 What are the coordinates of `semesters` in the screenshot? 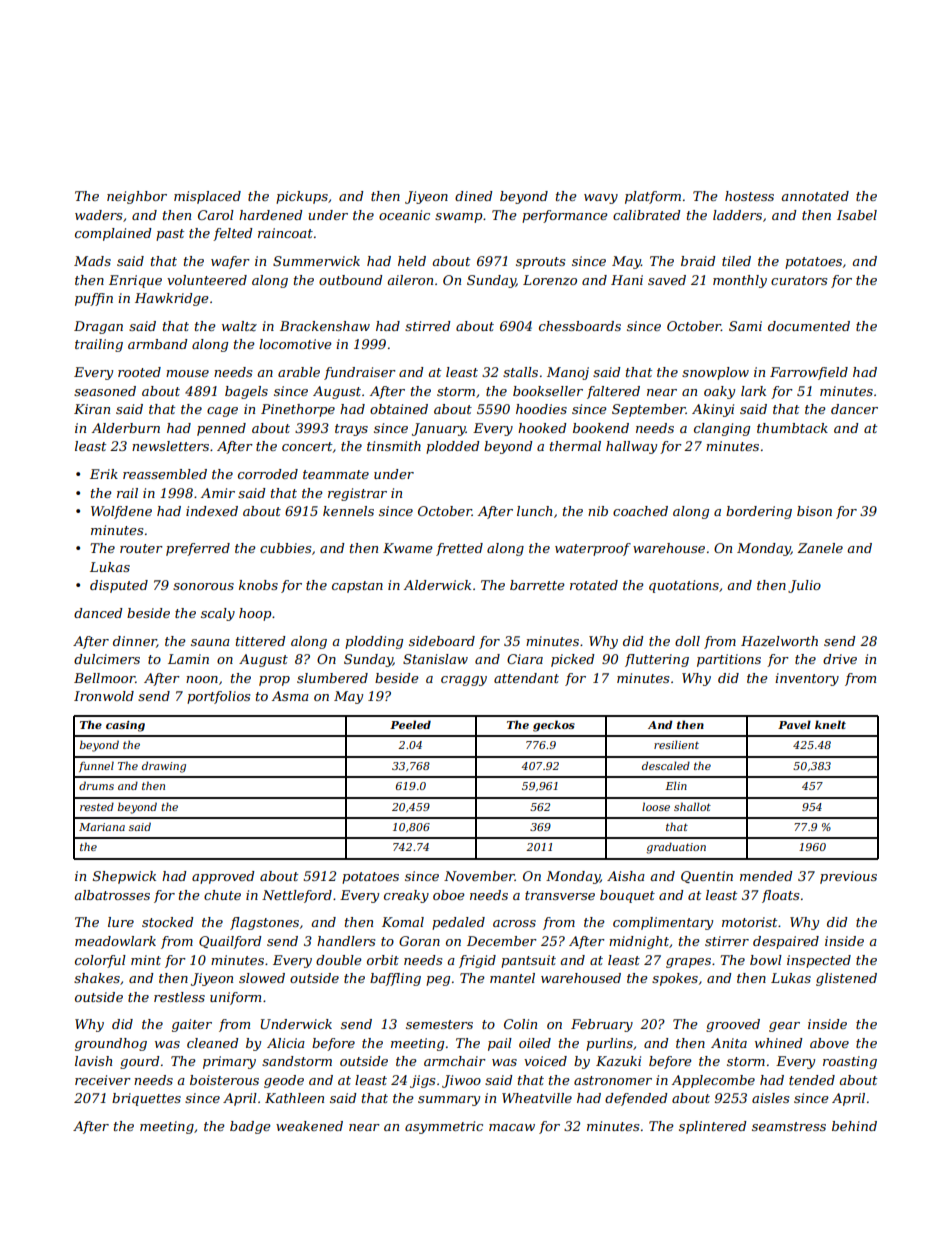 It's located at (439, 1024).
